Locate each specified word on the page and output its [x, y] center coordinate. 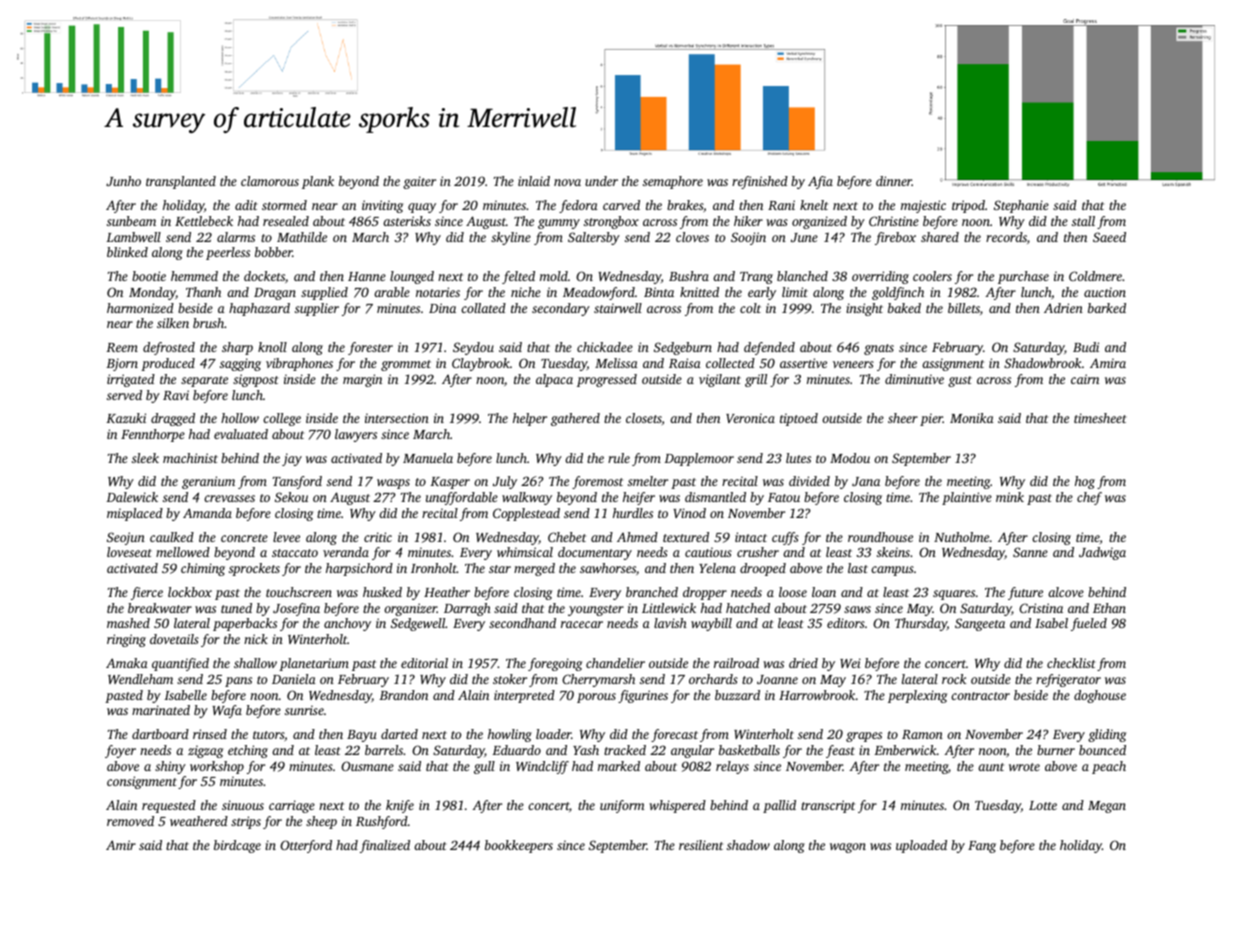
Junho [123, 181]
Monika [972, 418]
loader [553, 734]
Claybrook [481, 364]
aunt [991, 767]
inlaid [534, 181]
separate [204, 381]
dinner [894, 181]
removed [130, 821]
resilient [701, 845]
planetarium [314, 664]
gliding [1107, 735]
